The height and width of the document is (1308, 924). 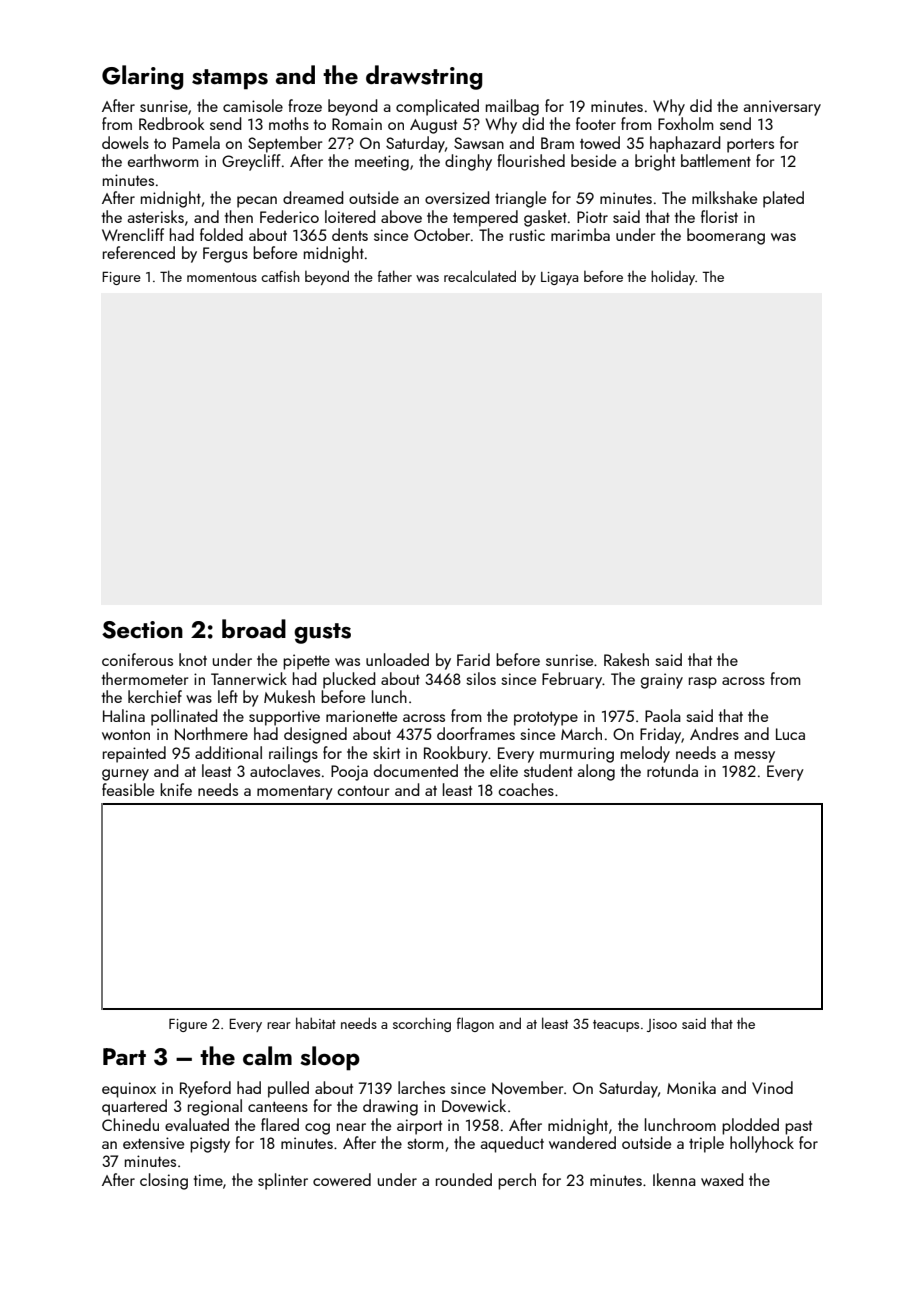 I want to click on Section, so click(x=142, y=630).
